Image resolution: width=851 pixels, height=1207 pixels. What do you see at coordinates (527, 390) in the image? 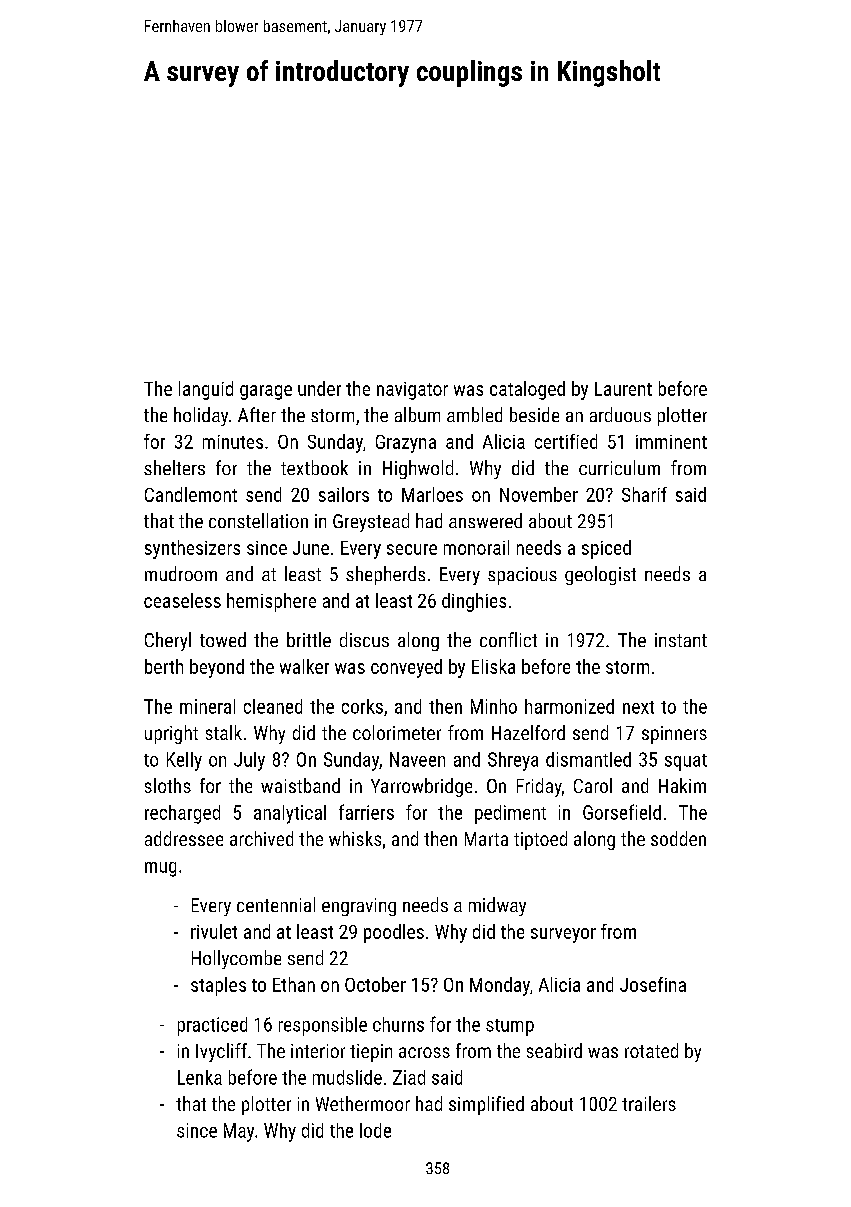
I see `cataloged` at bounding box center [527, 390].
